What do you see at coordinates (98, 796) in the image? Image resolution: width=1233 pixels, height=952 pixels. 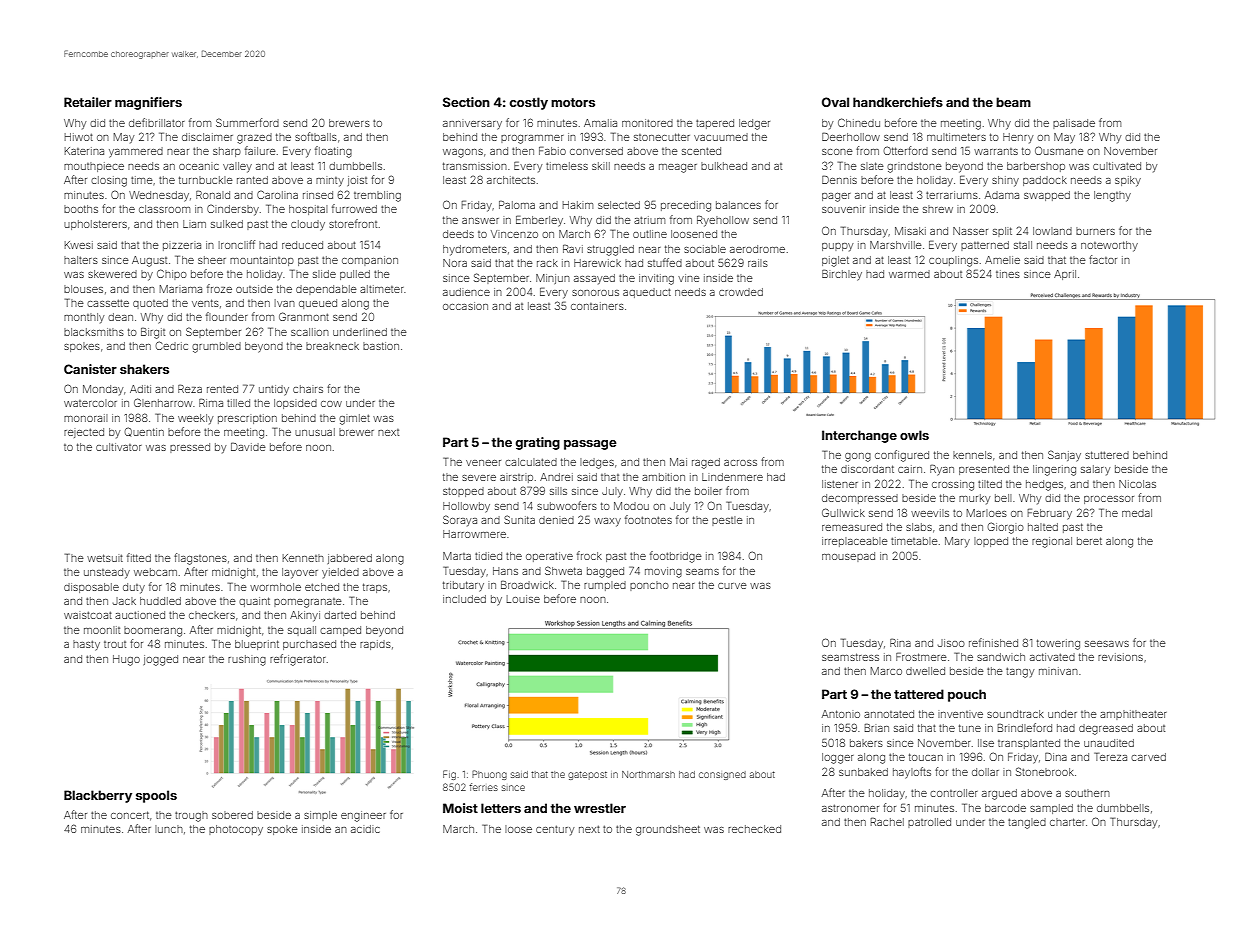 I see `Blackberry` at bounding box center [98, 796].
